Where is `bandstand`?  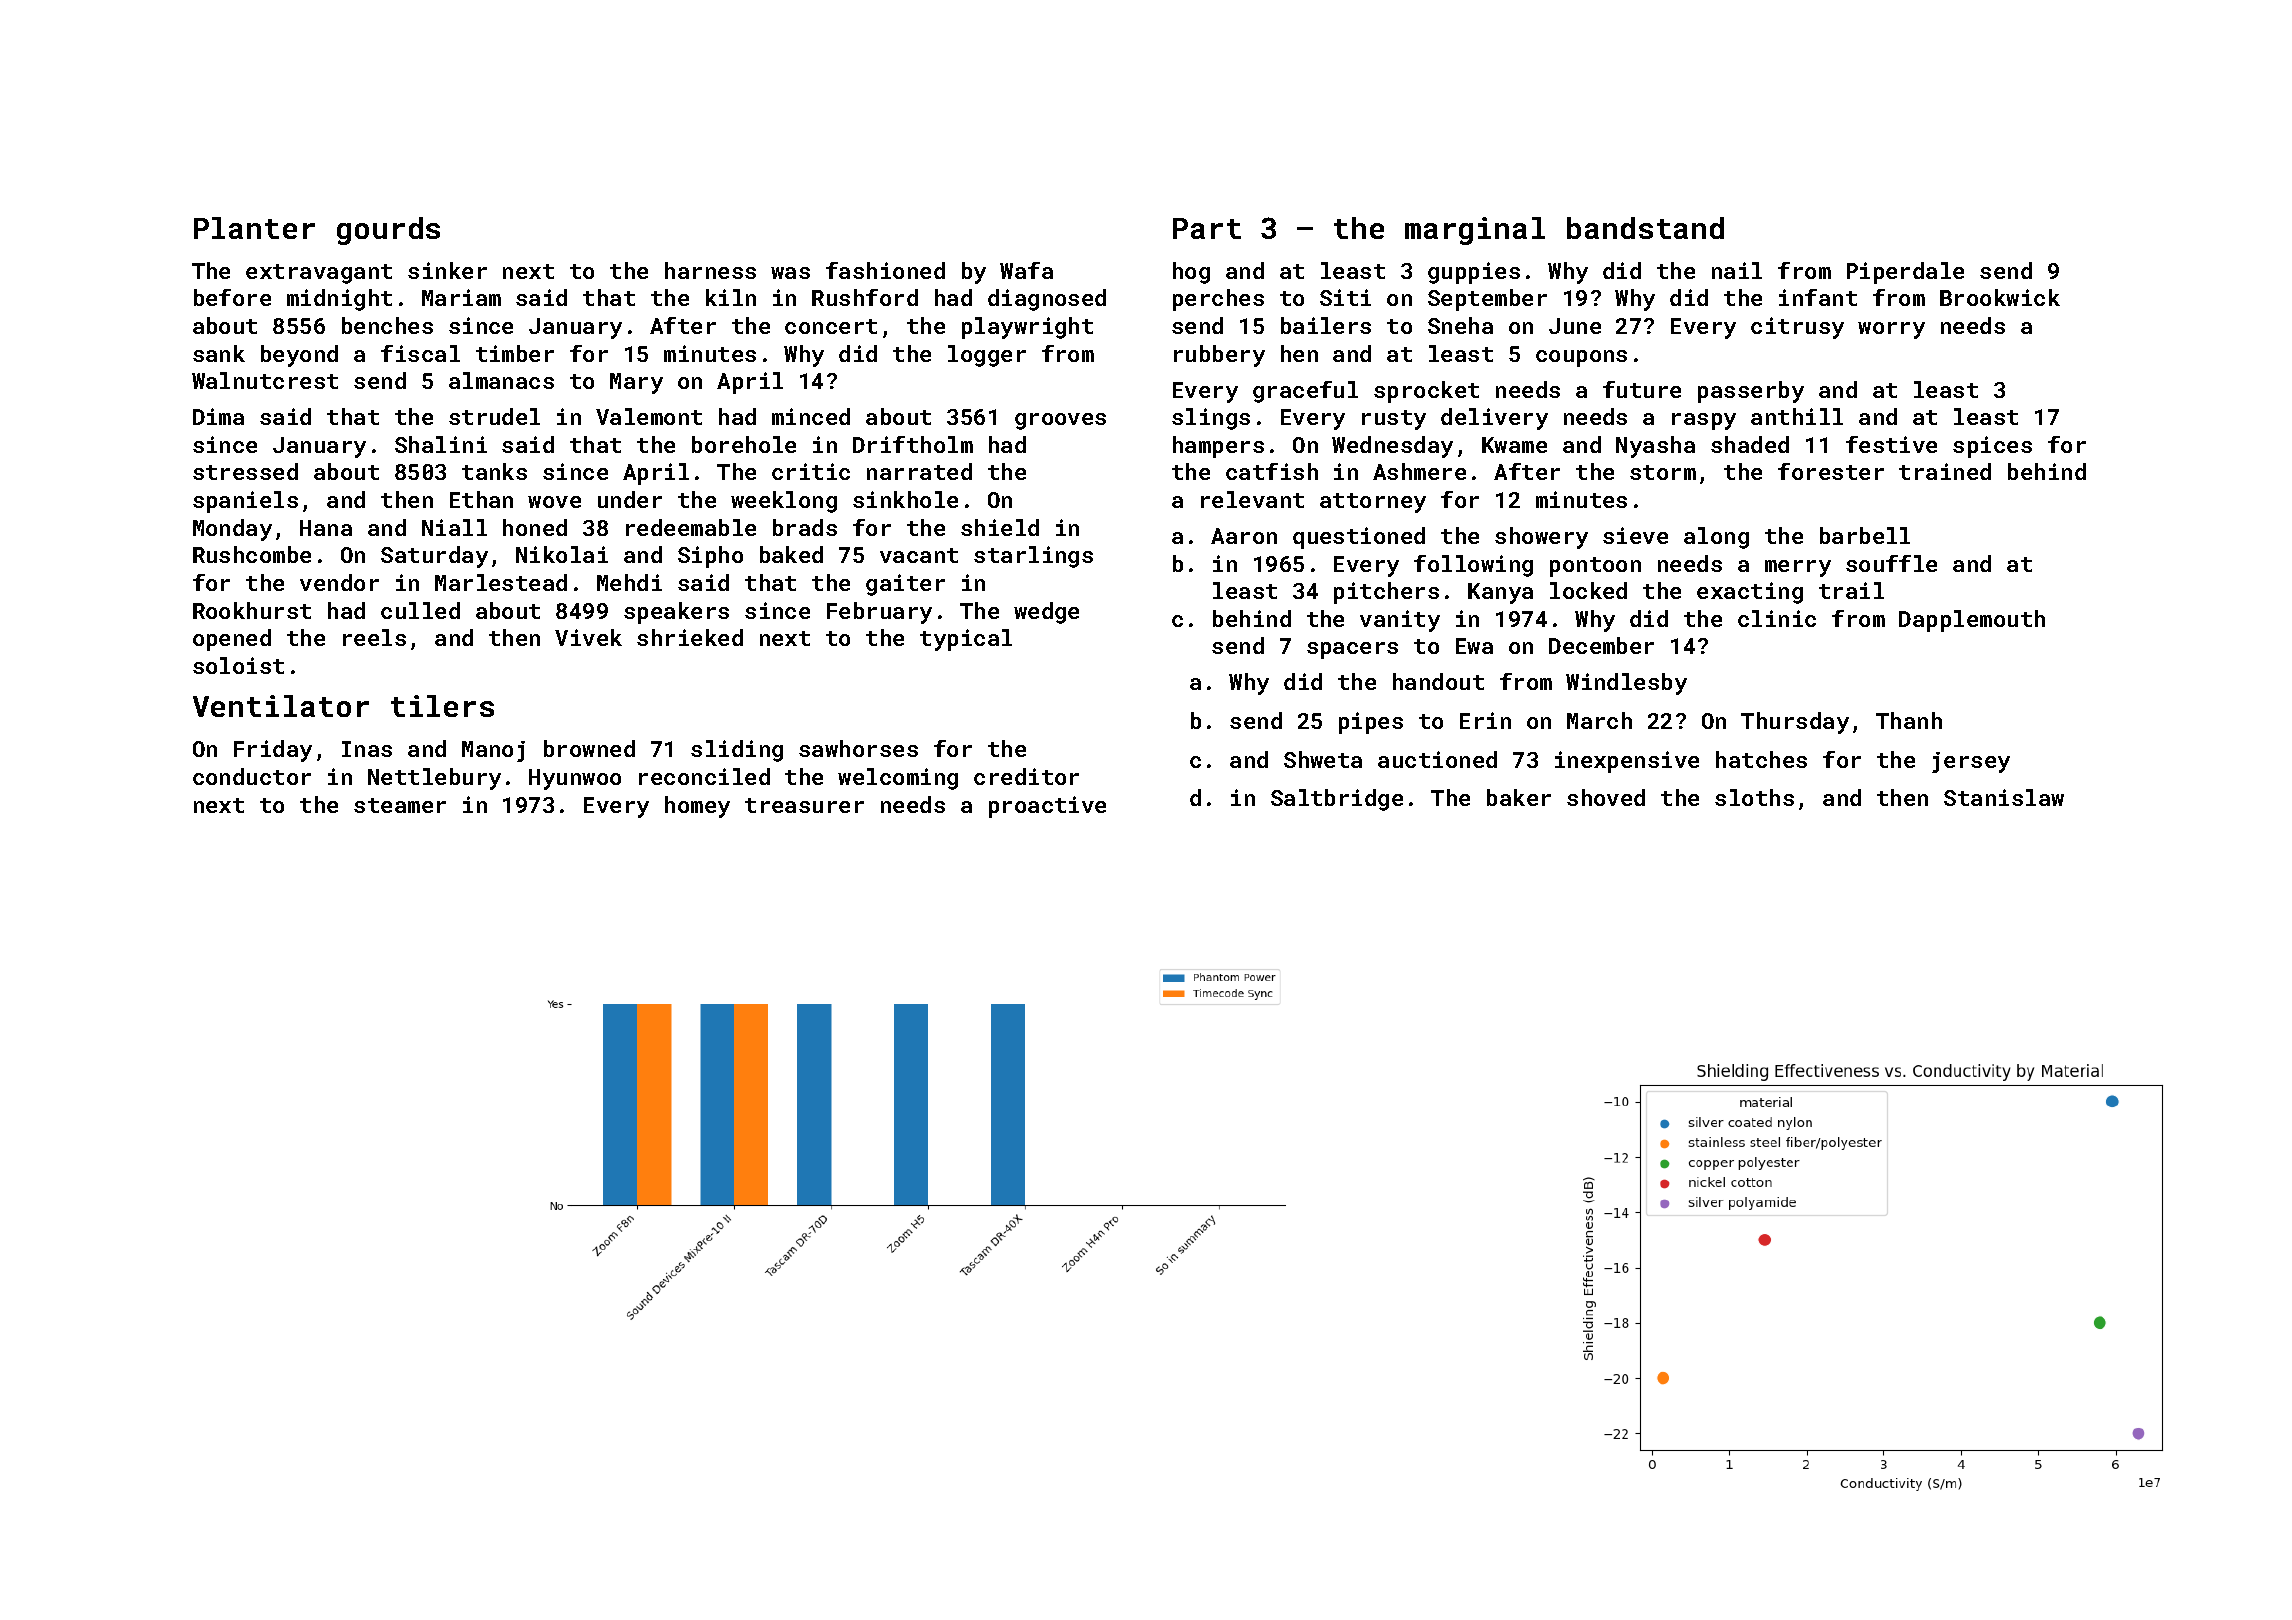
bandstand is located at coordinates (1645, 228).
